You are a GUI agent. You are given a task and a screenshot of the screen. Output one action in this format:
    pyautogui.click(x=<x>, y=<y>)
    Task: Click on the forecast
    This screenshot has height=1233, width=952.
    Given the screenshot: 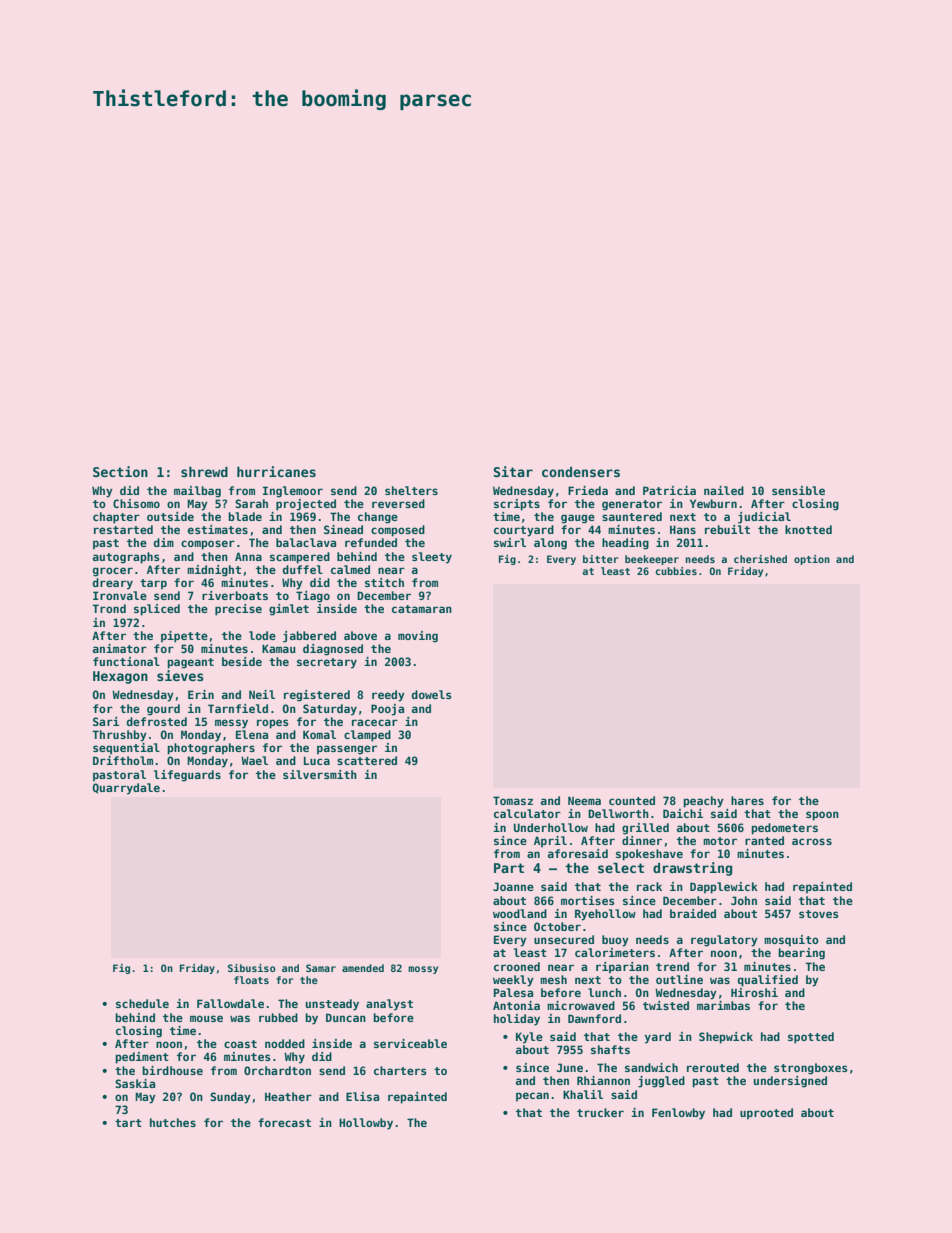 What is the action you would take?
    pyautogui.click(x=284, y=1122)
